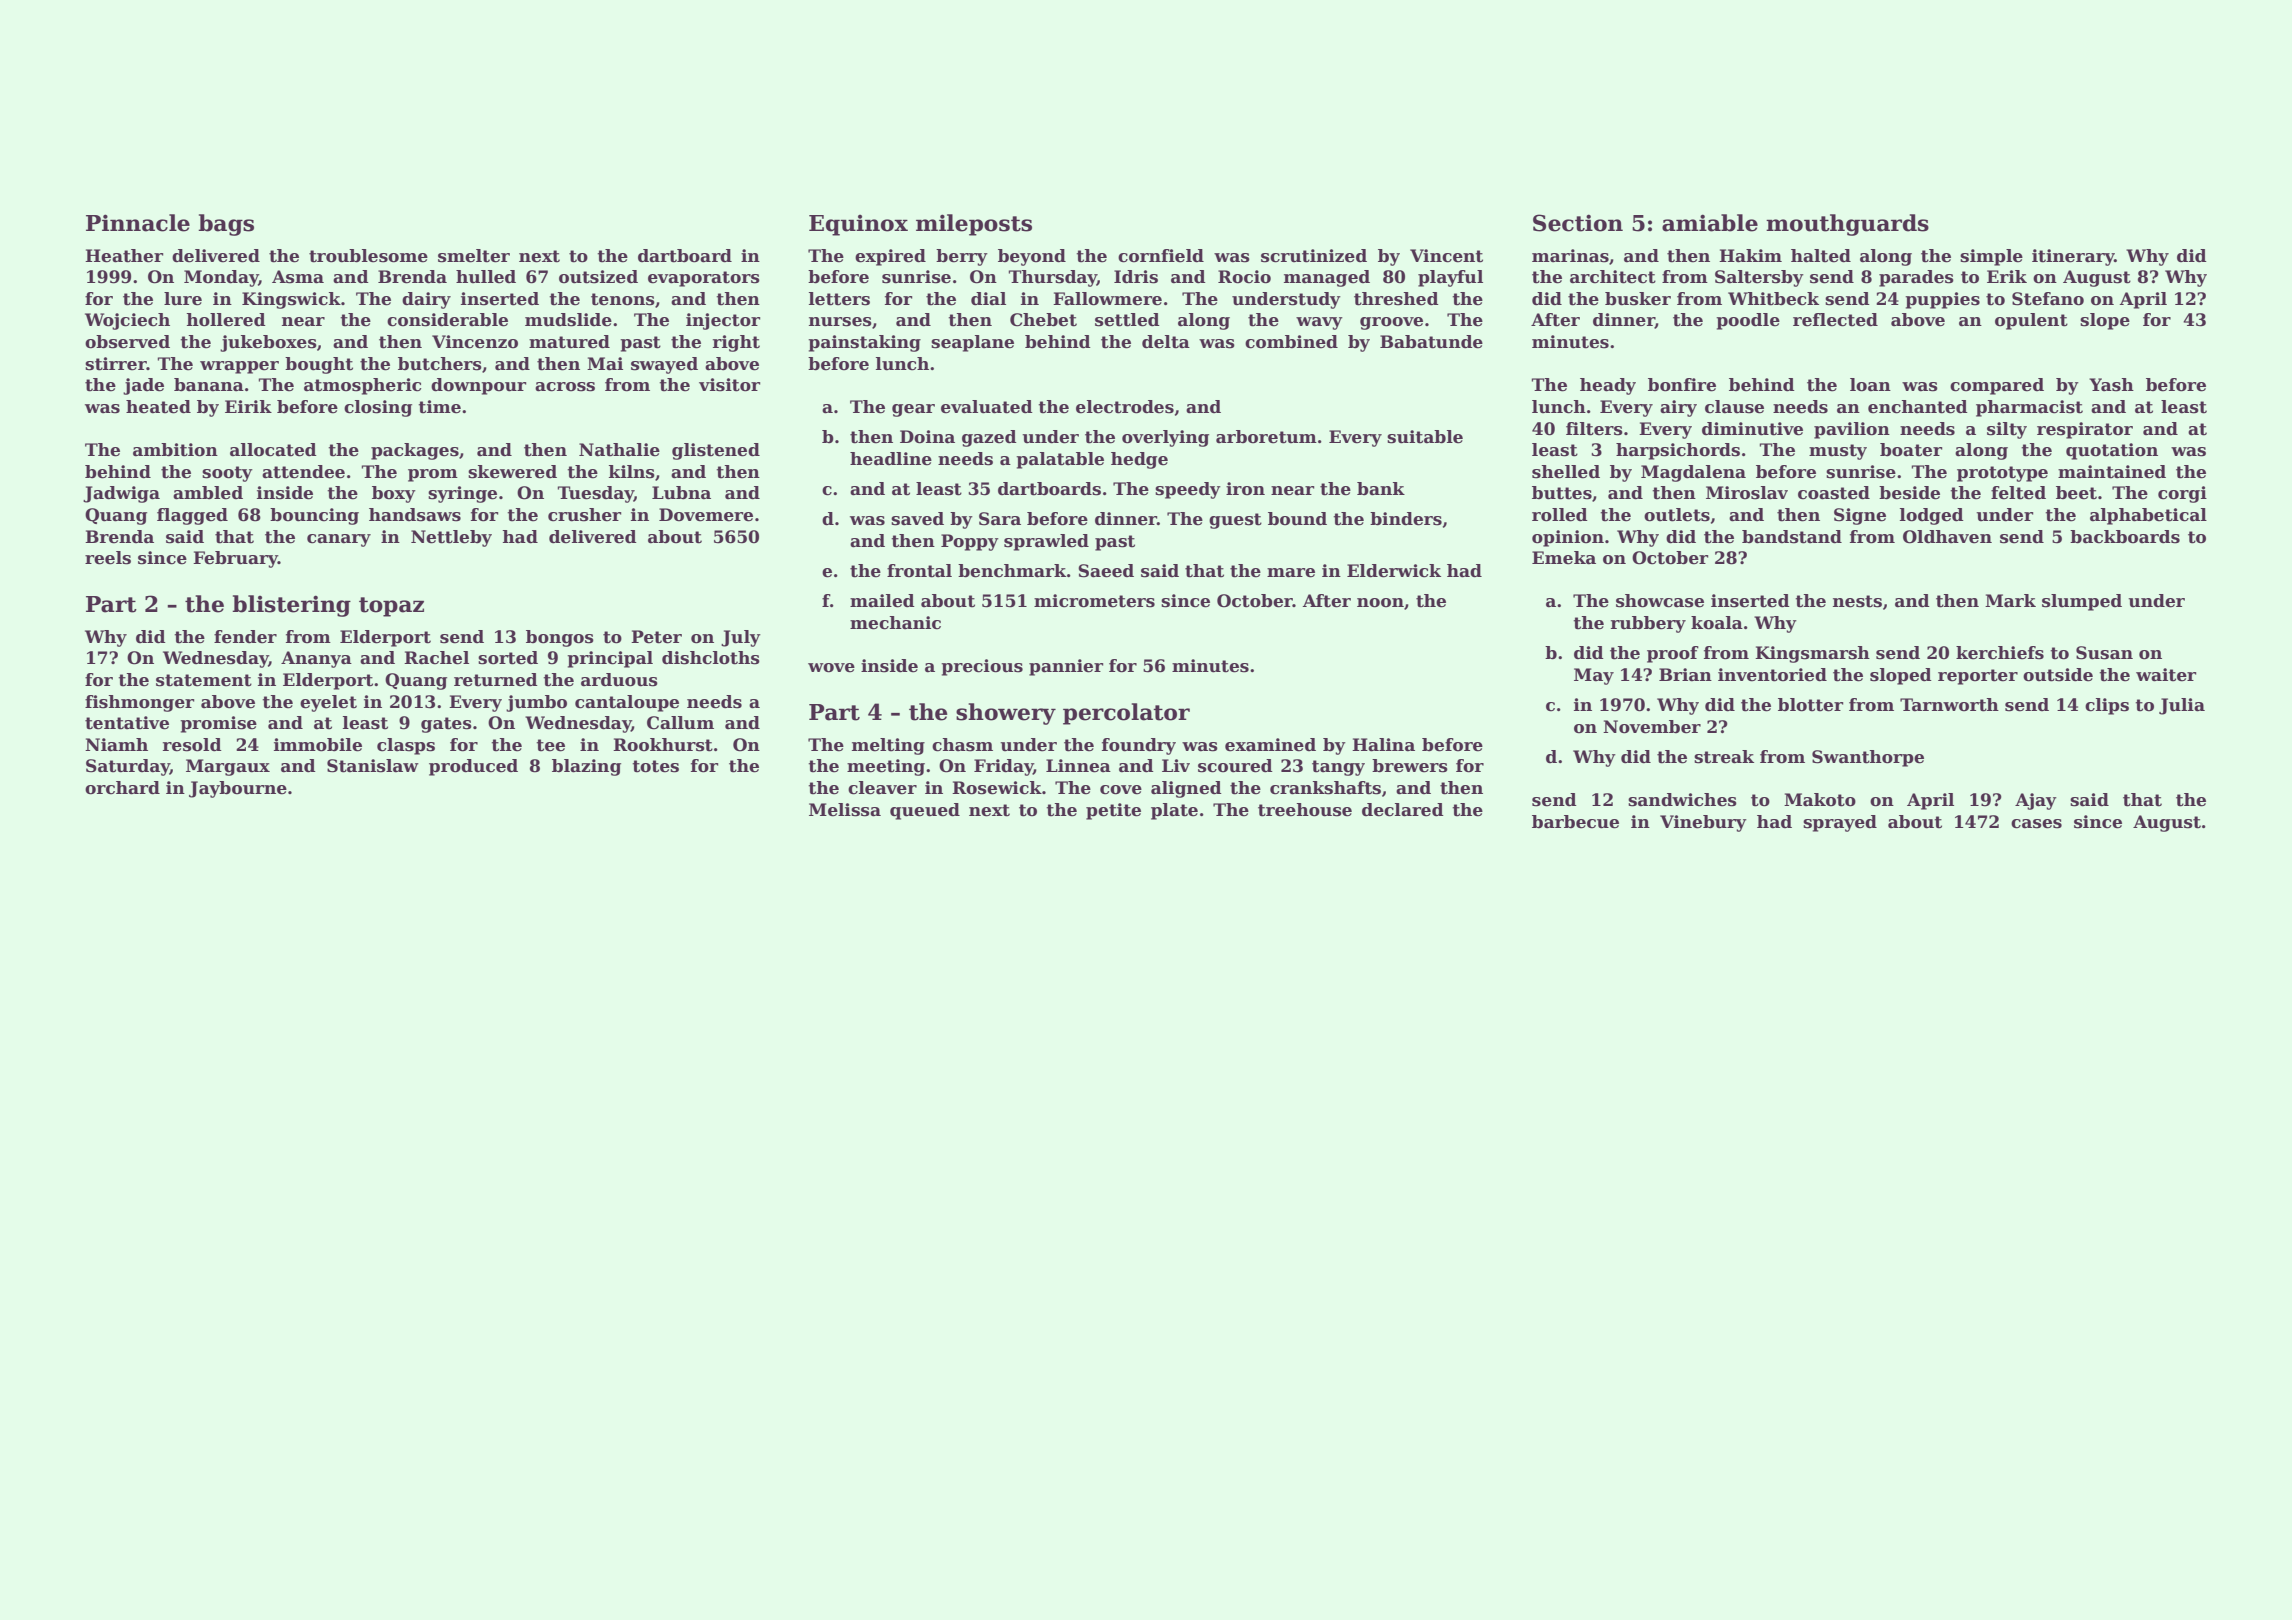  I want to click on mouthguards, so click(1847, 225).
